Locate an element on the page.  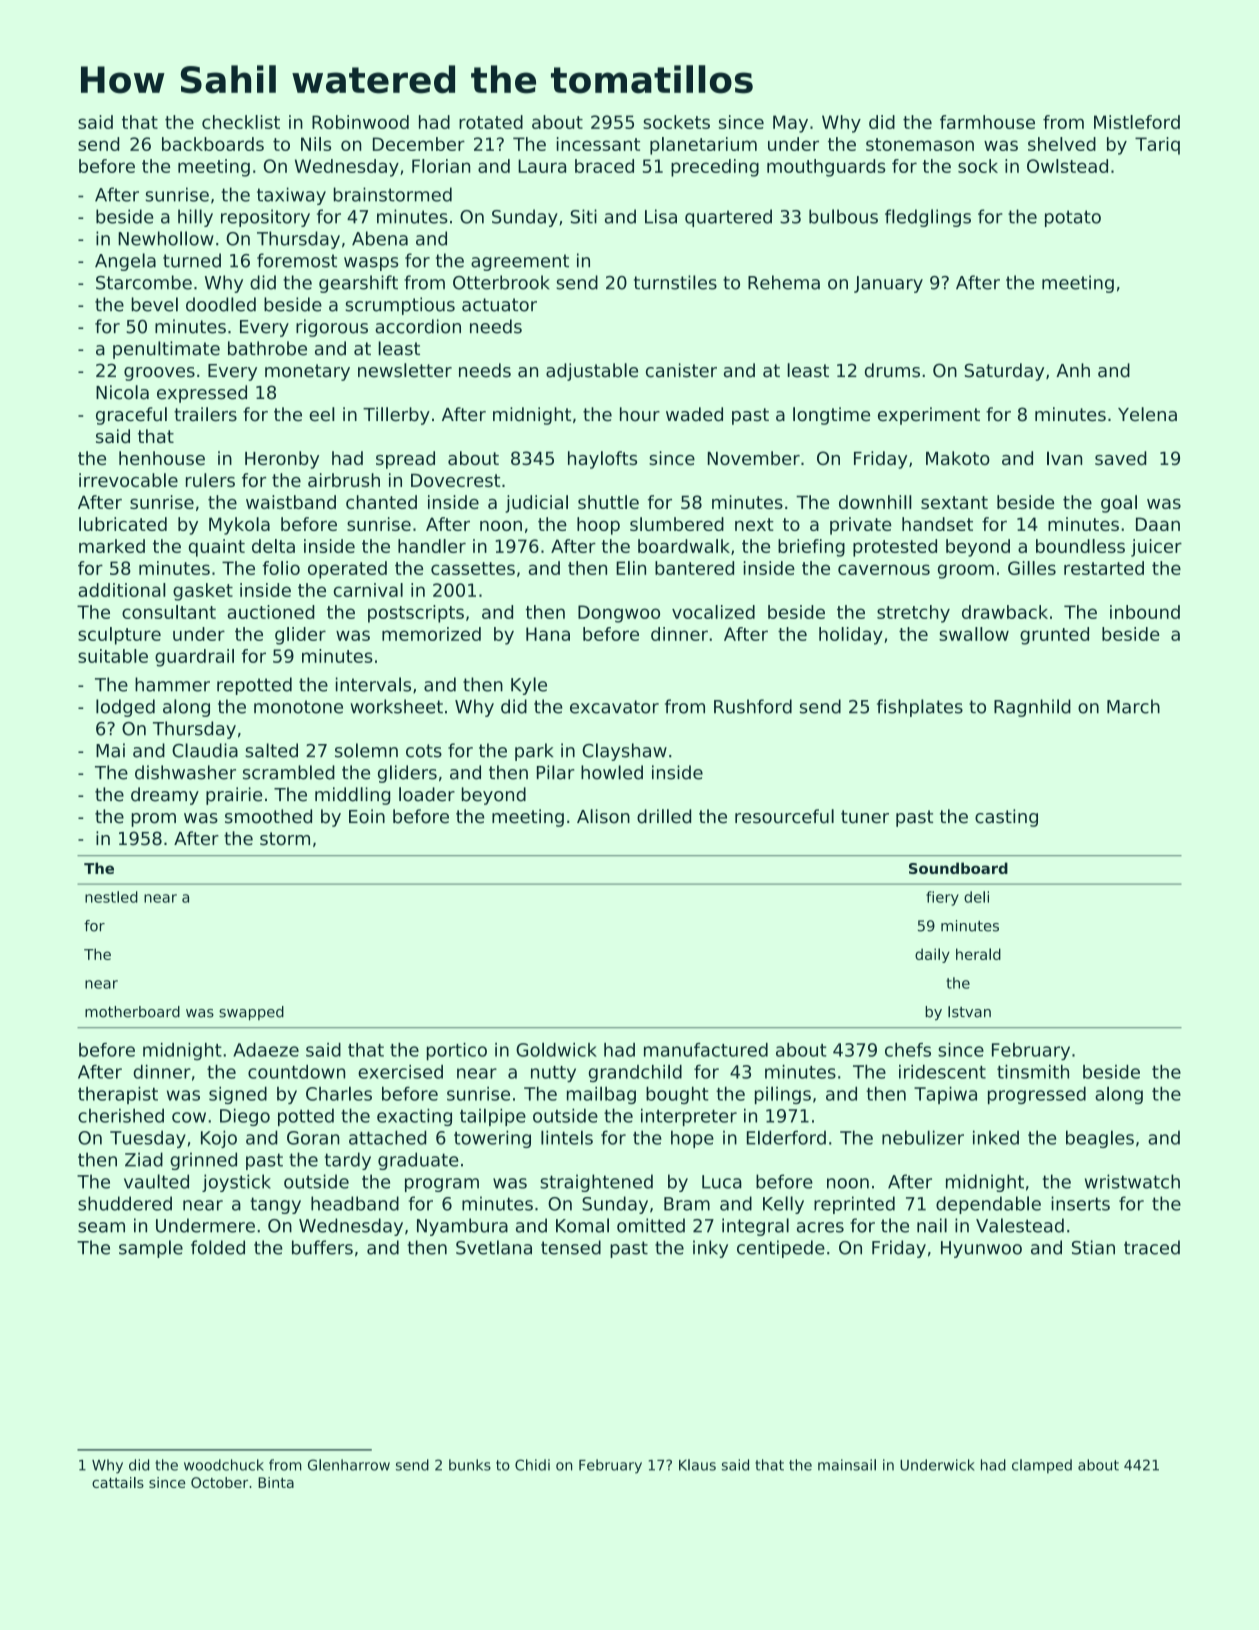
irrevocable is located at coordinates (128, 480).
